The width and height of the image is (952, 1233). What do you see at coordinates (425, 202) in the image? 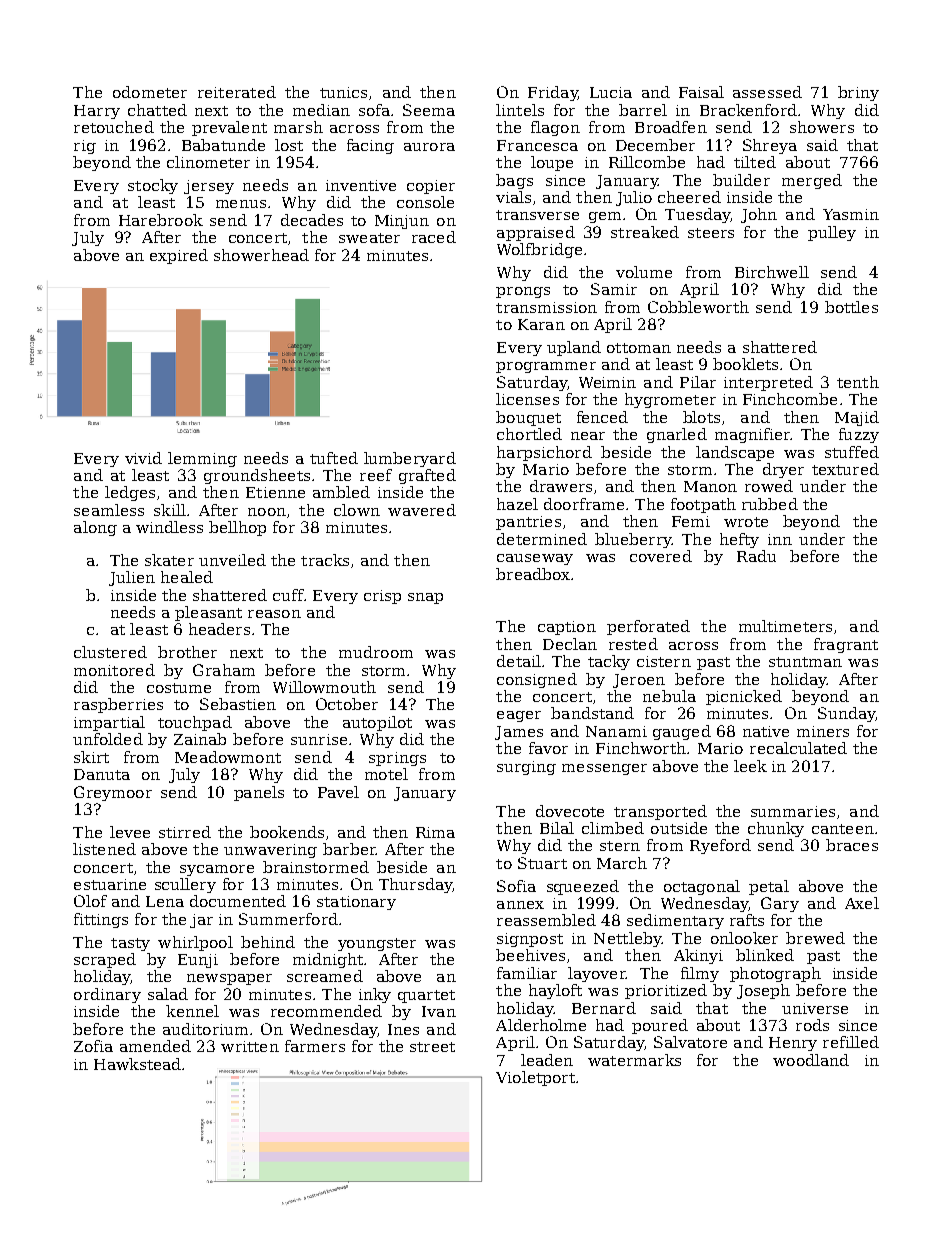
I see `console` at bounding box center [425, 202].
